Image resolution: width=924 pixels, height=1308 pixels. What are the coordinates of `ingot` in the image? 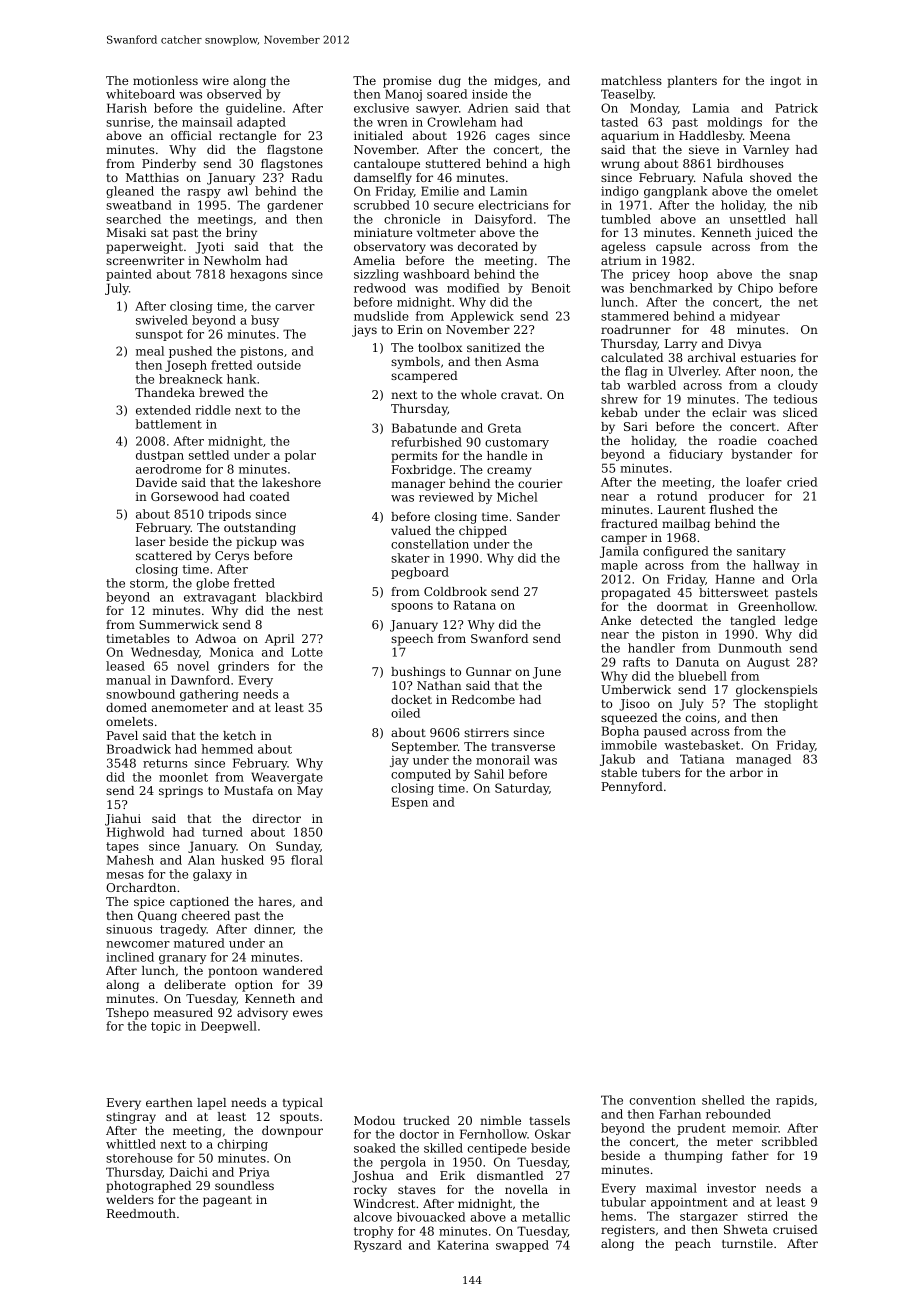 It's located at (785, 82).
